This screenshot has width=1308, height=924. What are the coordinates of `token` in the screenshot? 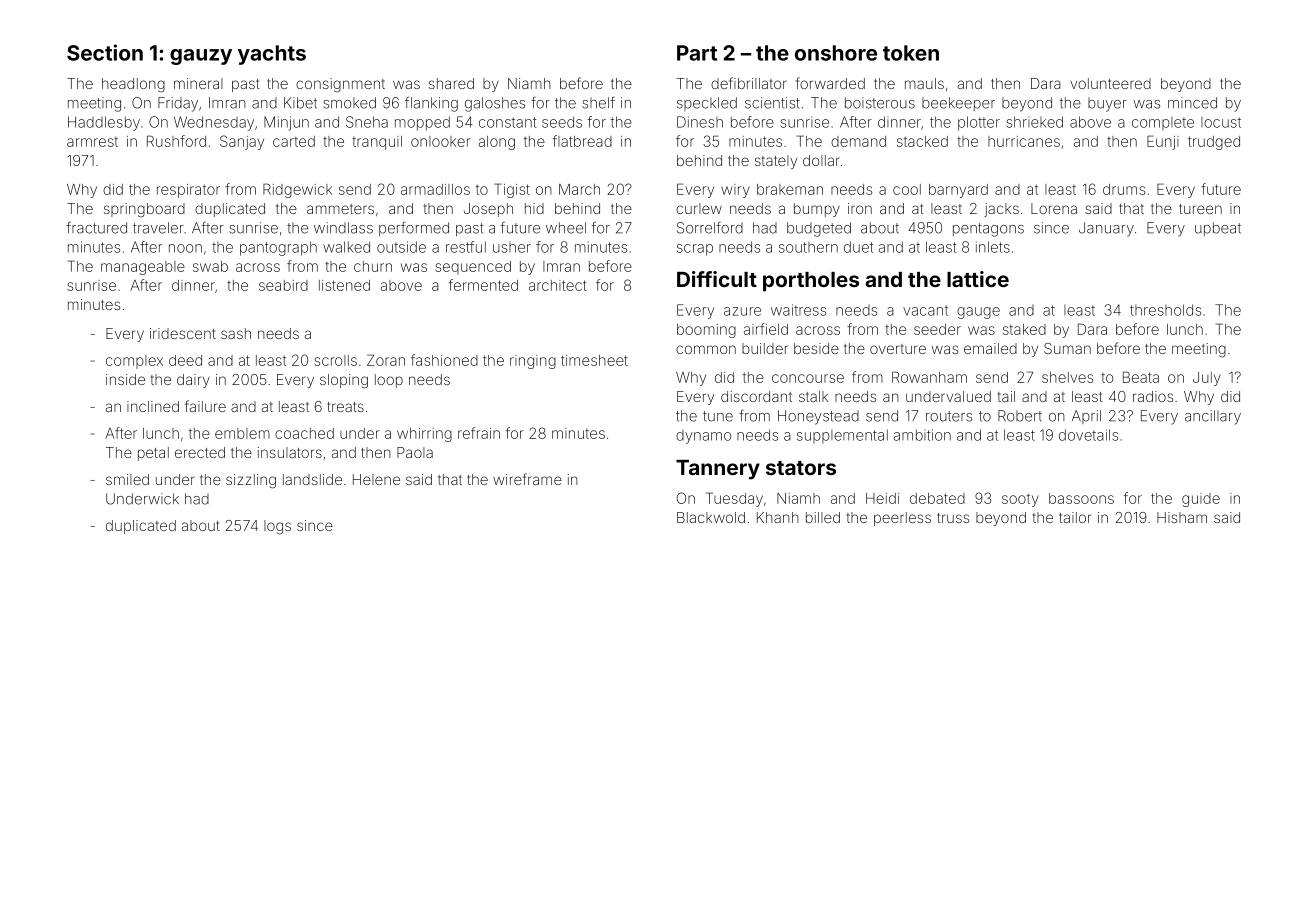 It's located at (911, 53).
